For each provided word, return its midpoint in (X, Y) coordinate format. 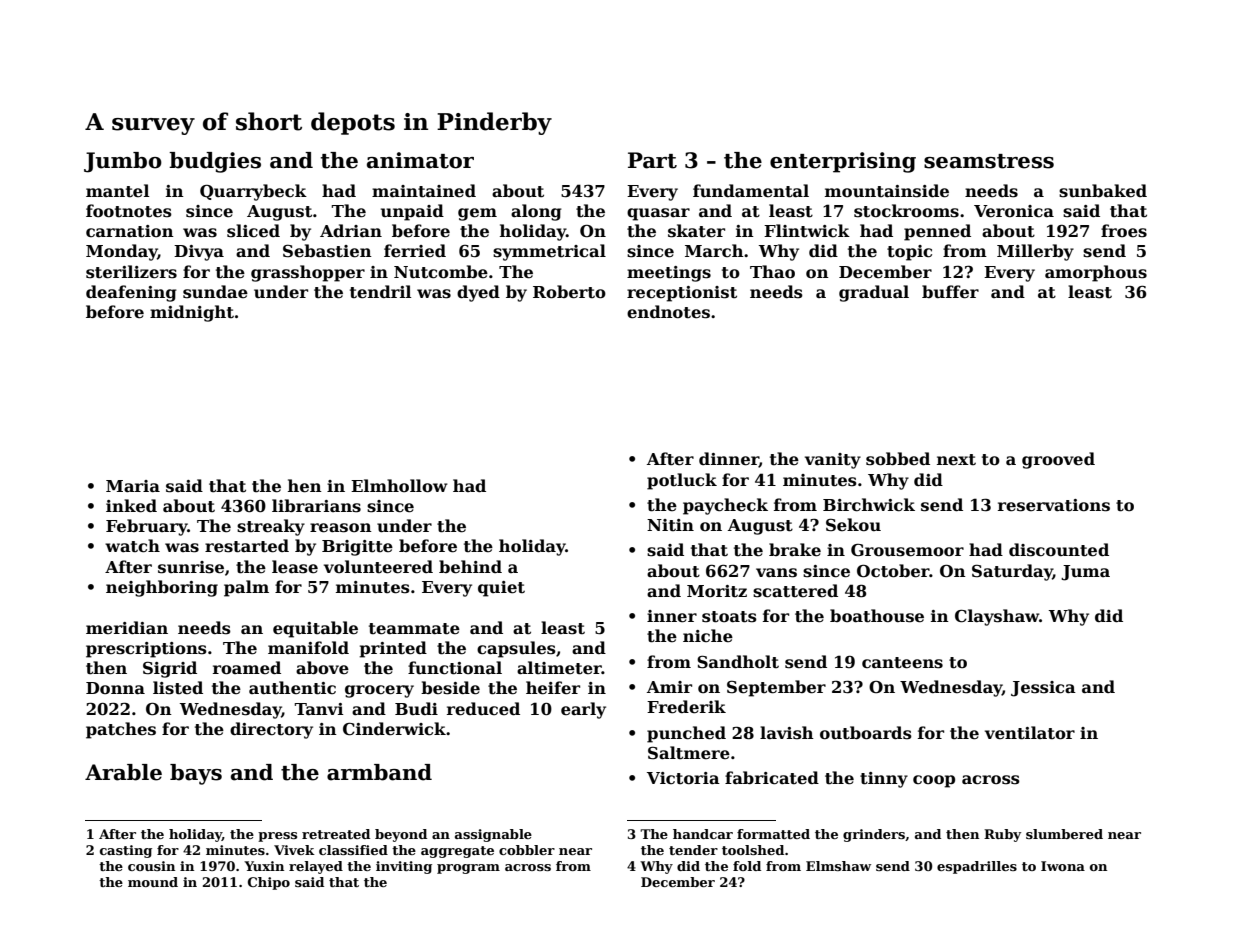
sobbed (898, 459)
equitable (315, 629)
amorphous (1096, 273)
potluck (682, 481)
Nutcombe (441, 272)
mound (153, 882)
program (468, 869)
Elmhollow (399, 486)
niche (708, 635)
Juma (1085, 573)
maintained (424, 191)
